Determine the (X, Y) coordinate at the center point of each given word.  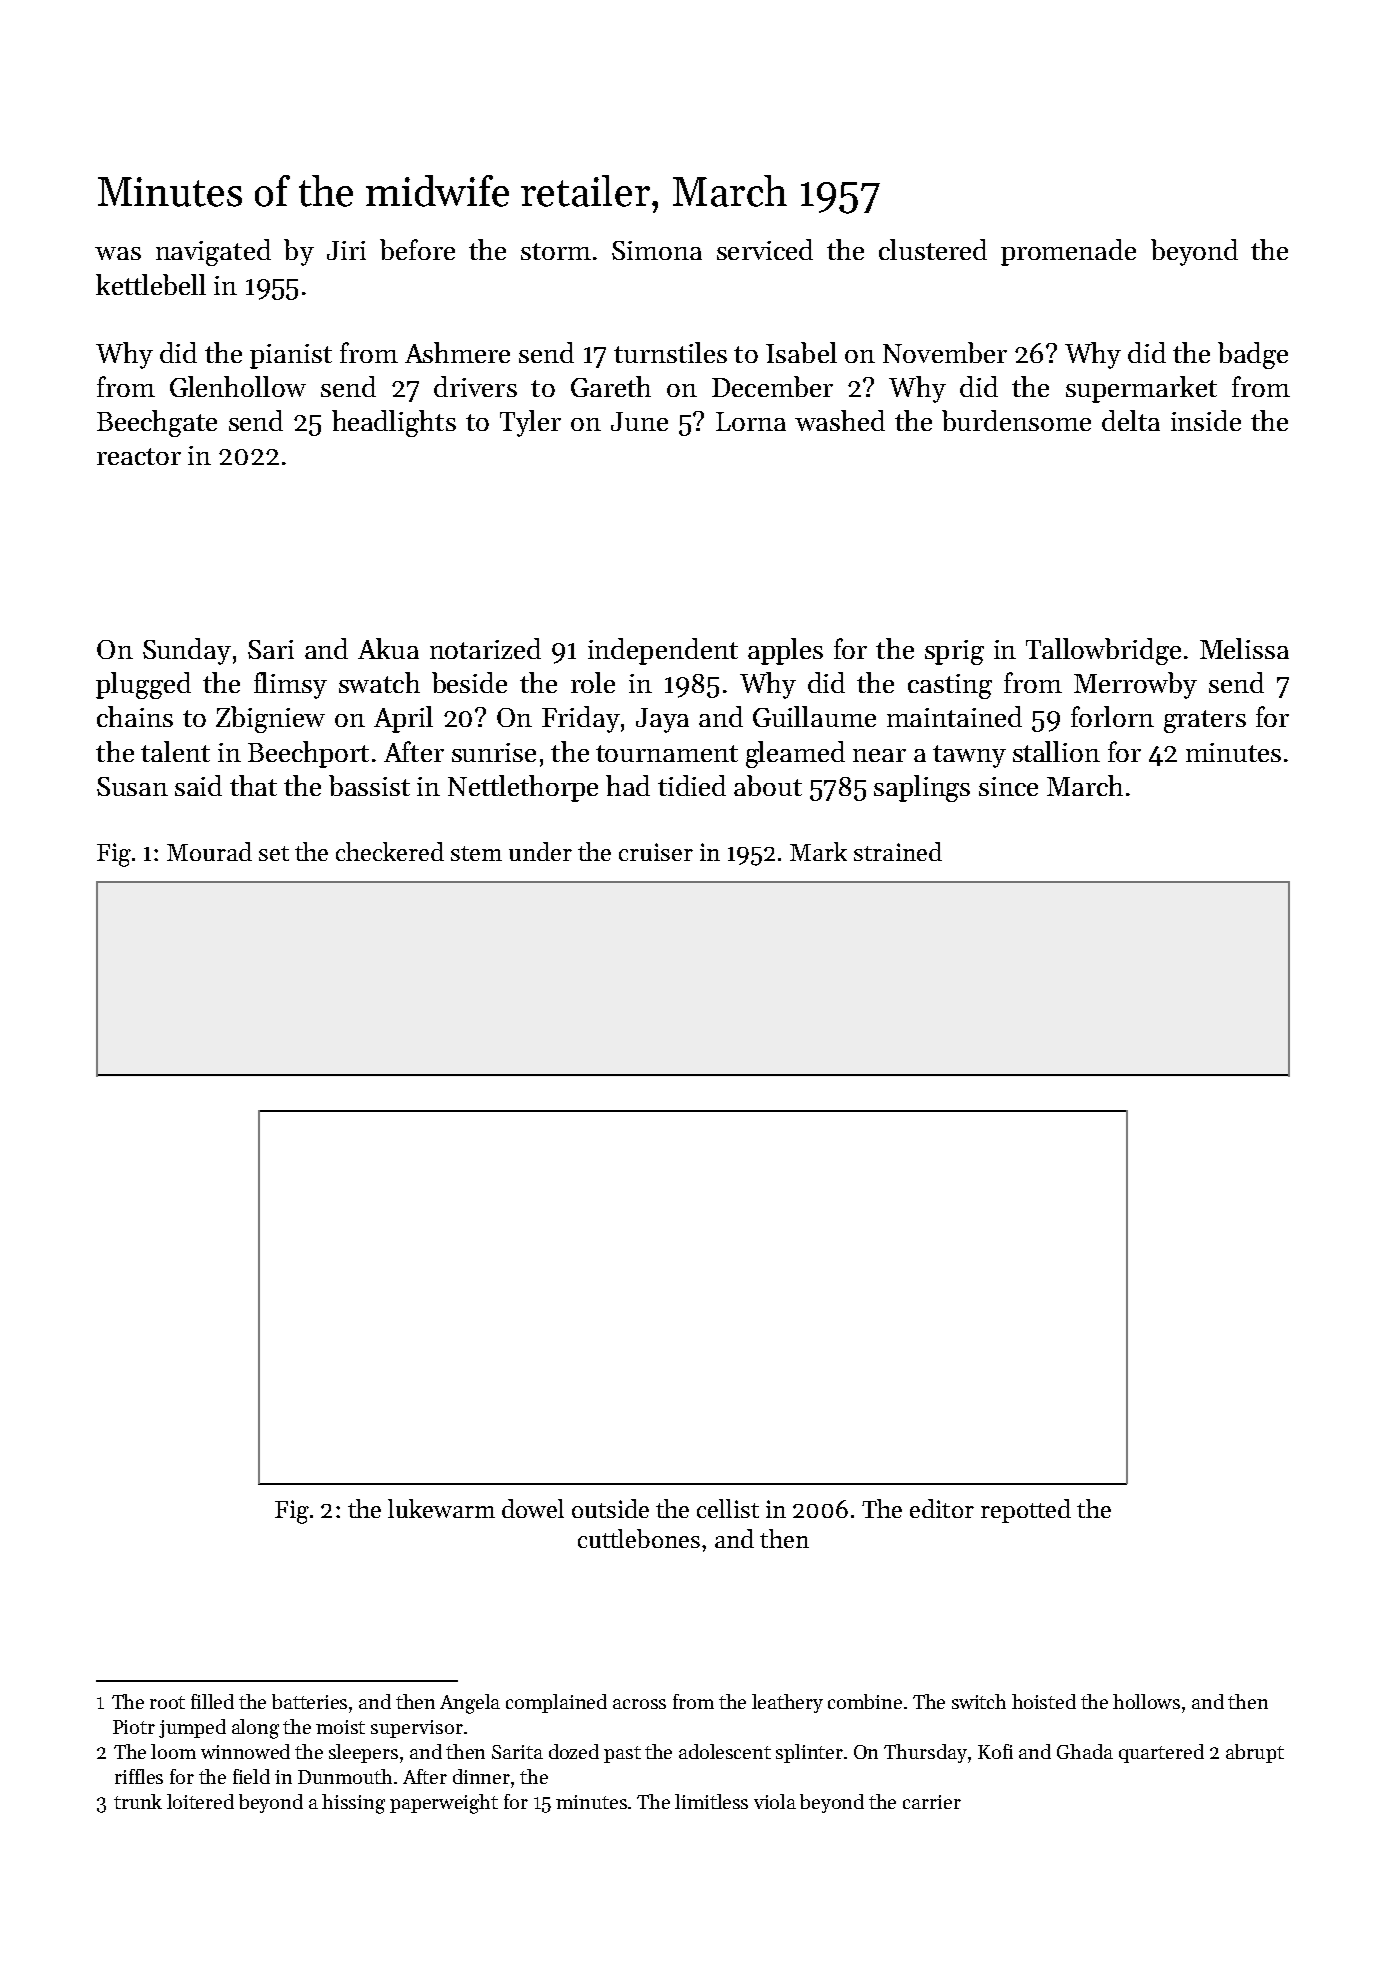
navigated (213, 252)
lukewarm (441, 1508)
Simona (657, 250)
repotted (1026, 1511)
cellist (728, 1508)
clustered (933, 249)
